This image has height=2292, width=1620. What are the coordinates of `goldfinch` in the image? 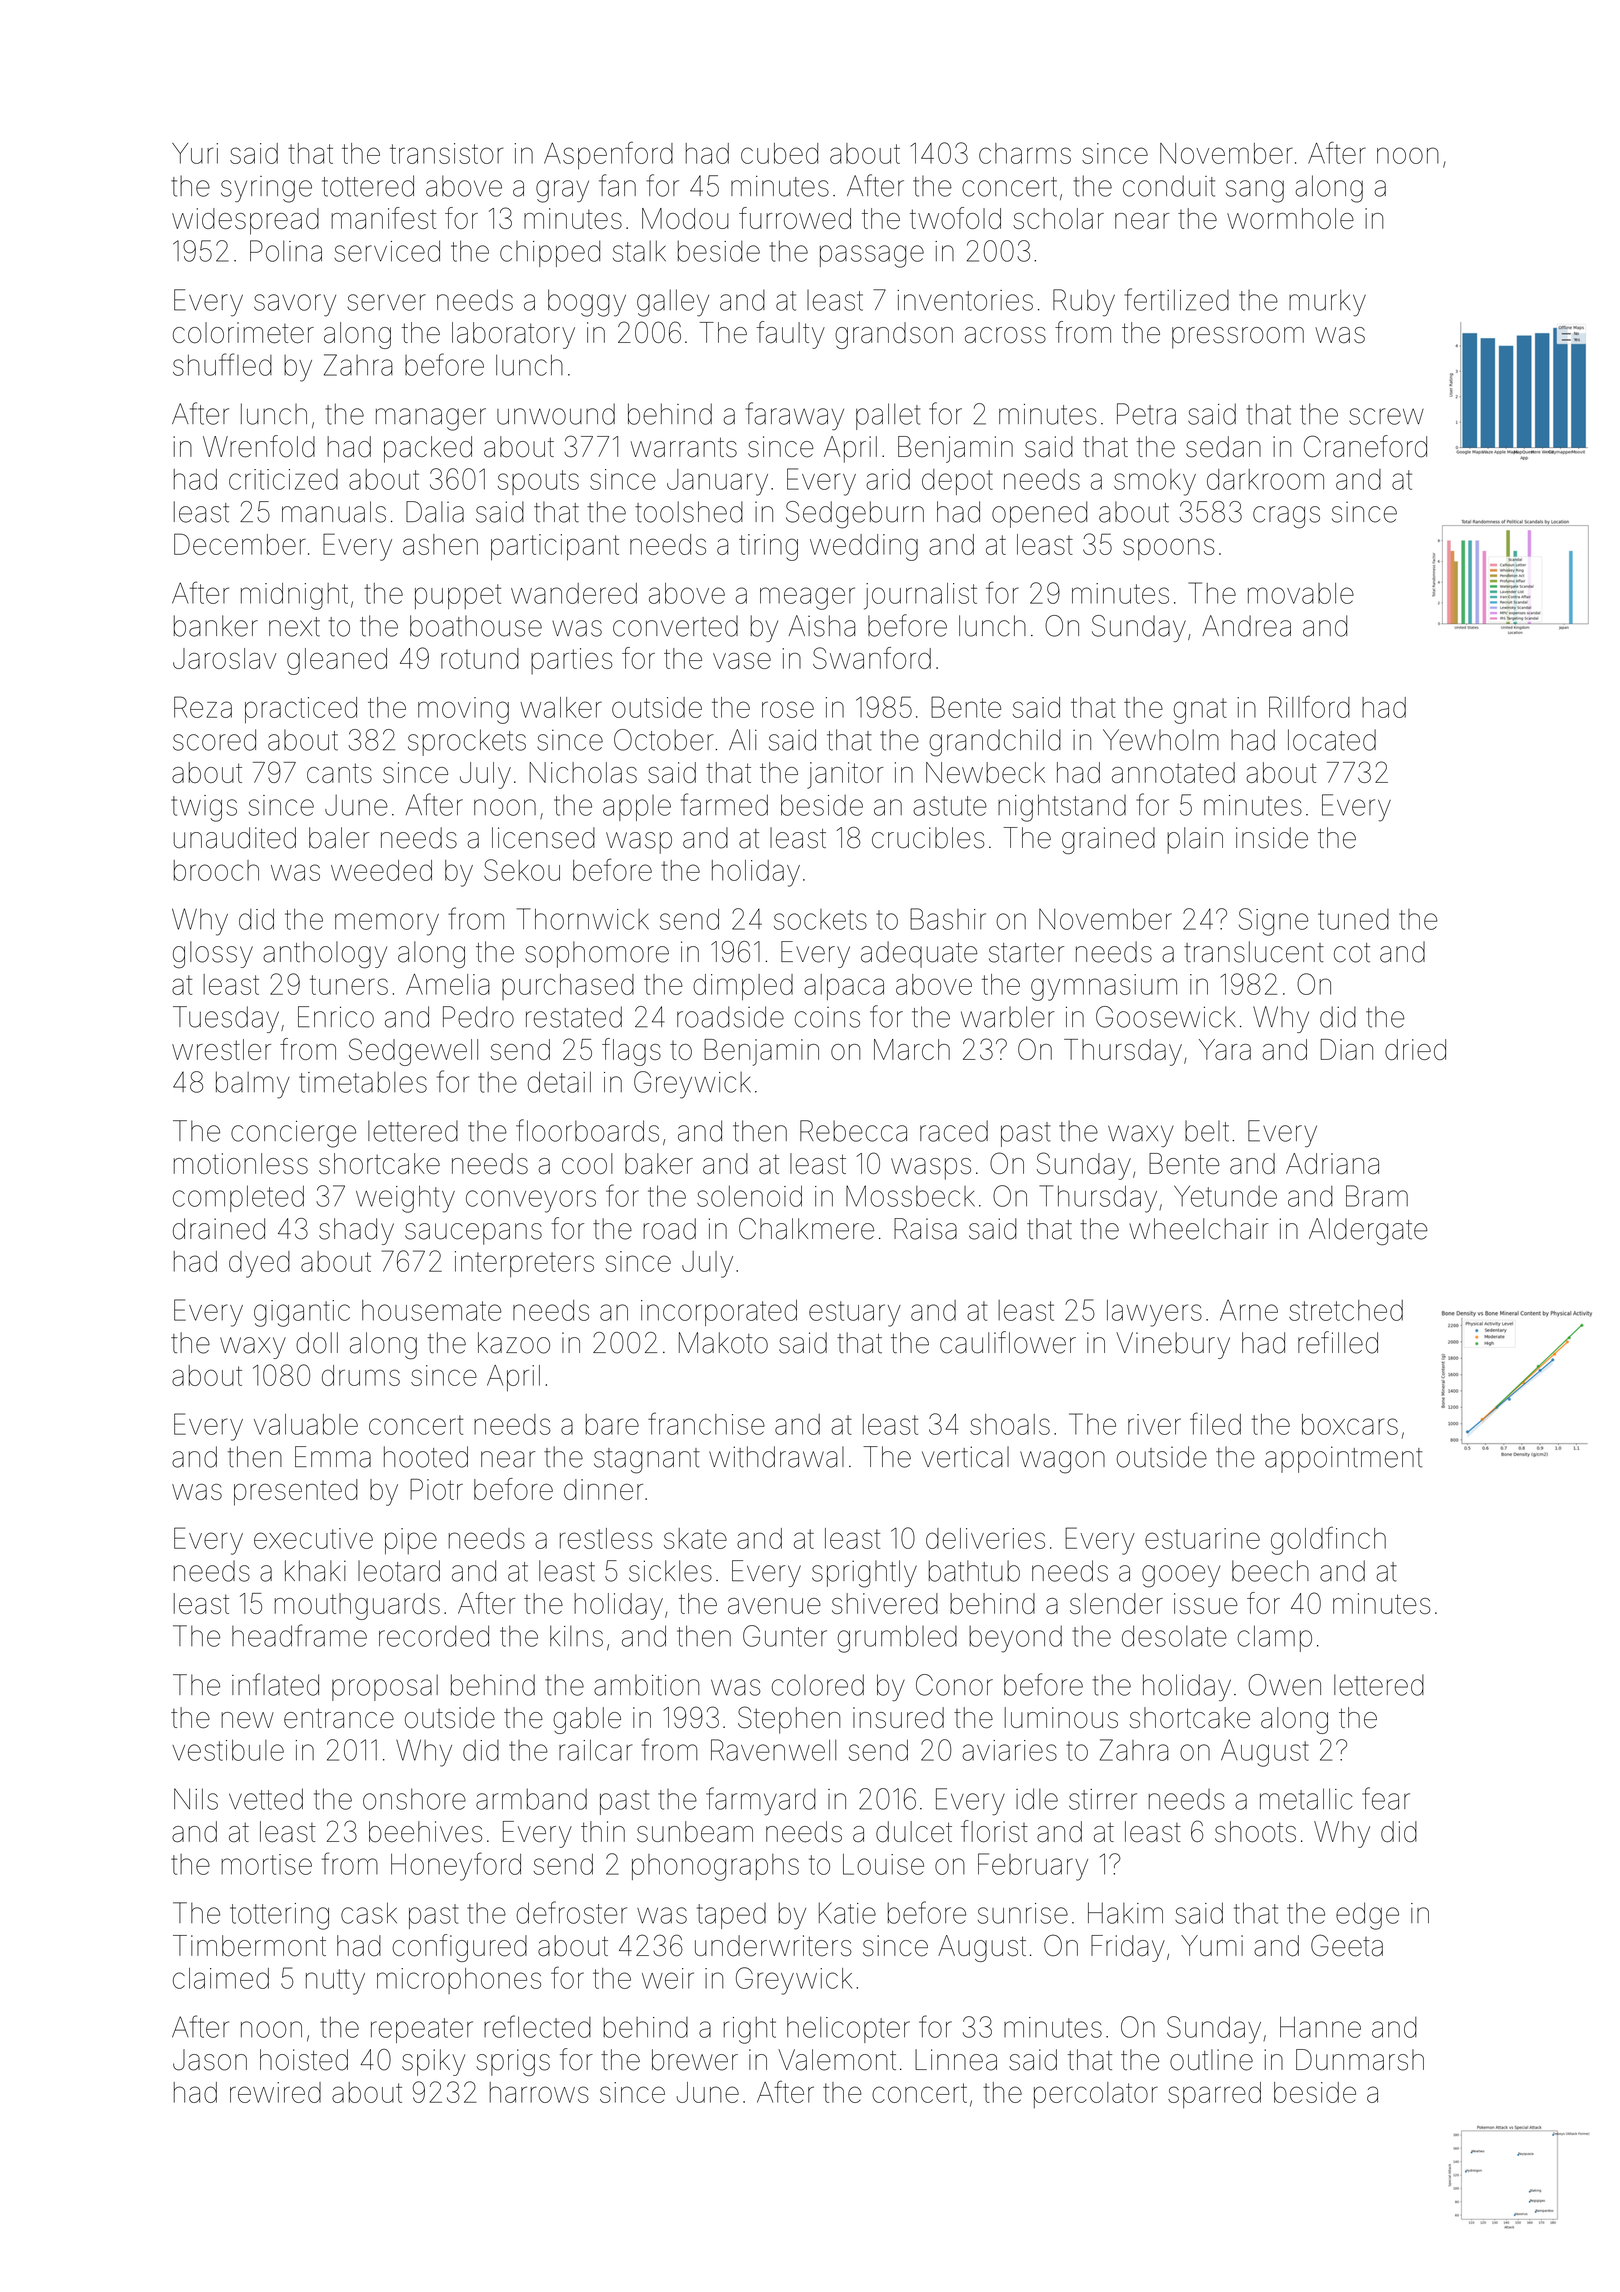 It's located at (1328, 1540).
